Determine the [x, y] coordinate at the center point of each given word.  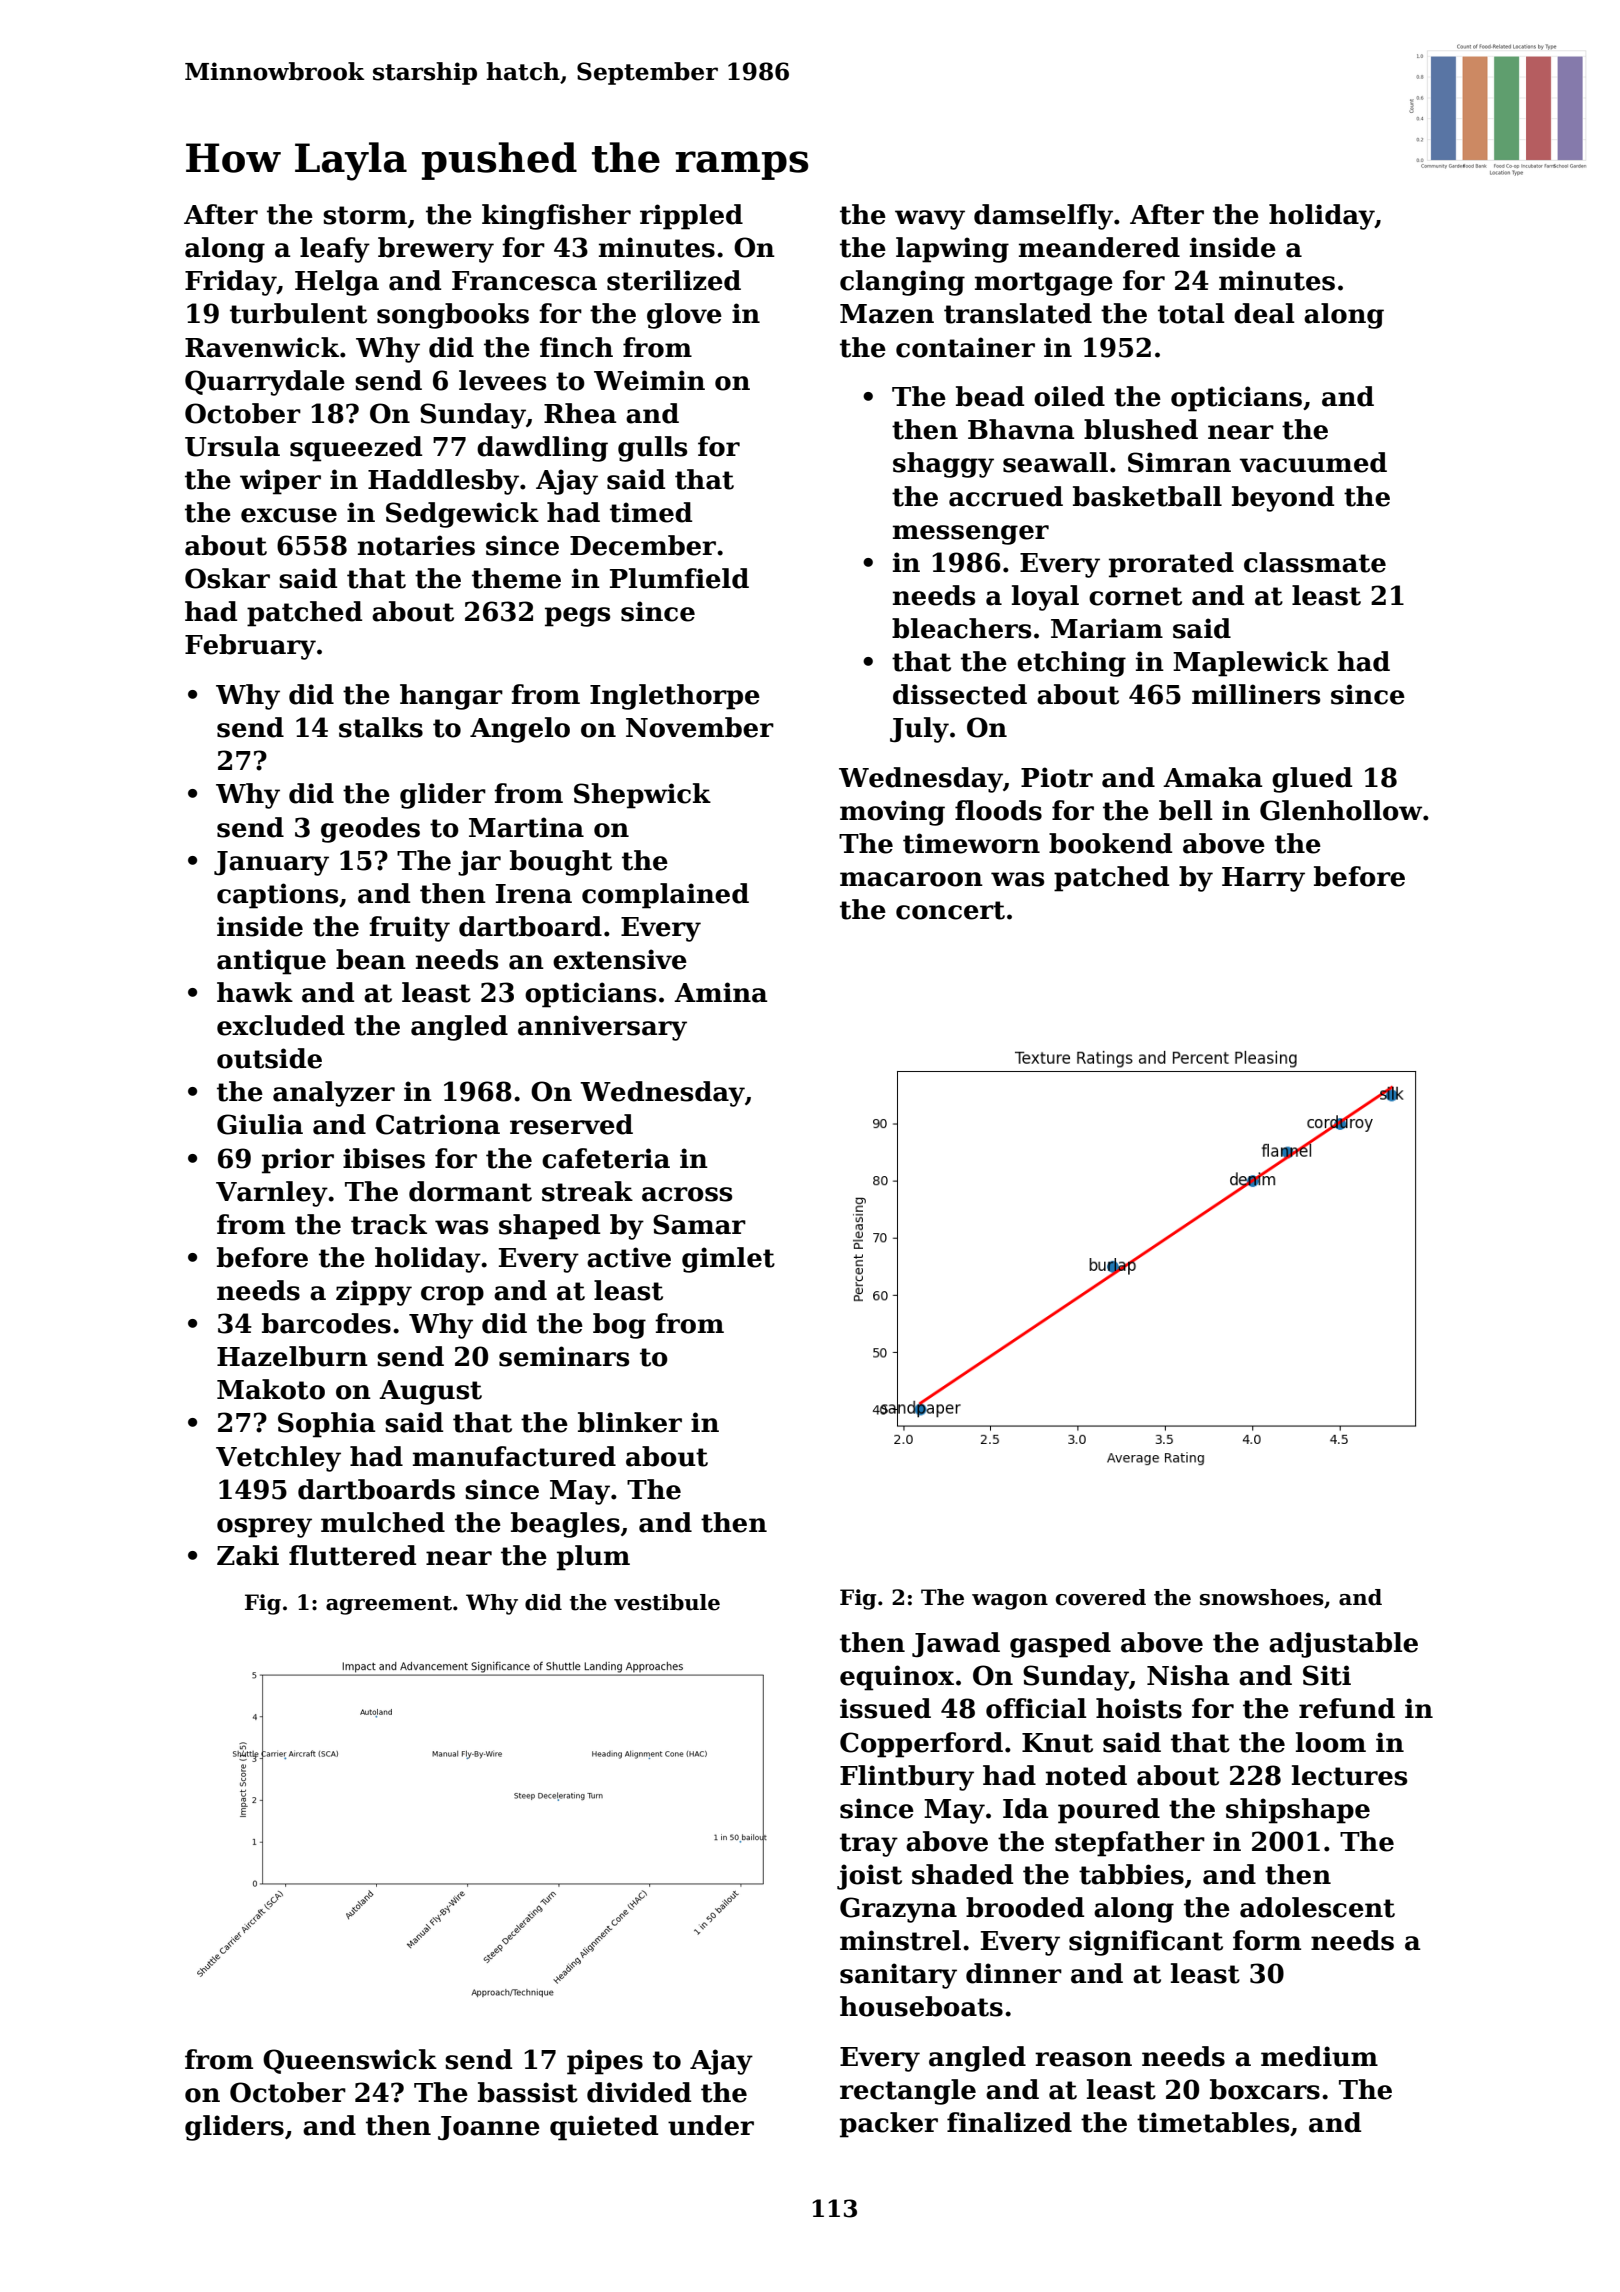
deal [1264, 313]
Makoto [271, 1389]
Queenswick [350, 2061]
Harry [1263, 879]
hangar [451, 697]
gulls [652, 449]
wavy [930, 220]
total [1191, 313]
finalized [1009, 2122]
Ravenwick [262, 347]
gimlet [728, 1260]
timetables [1213, 2122]
